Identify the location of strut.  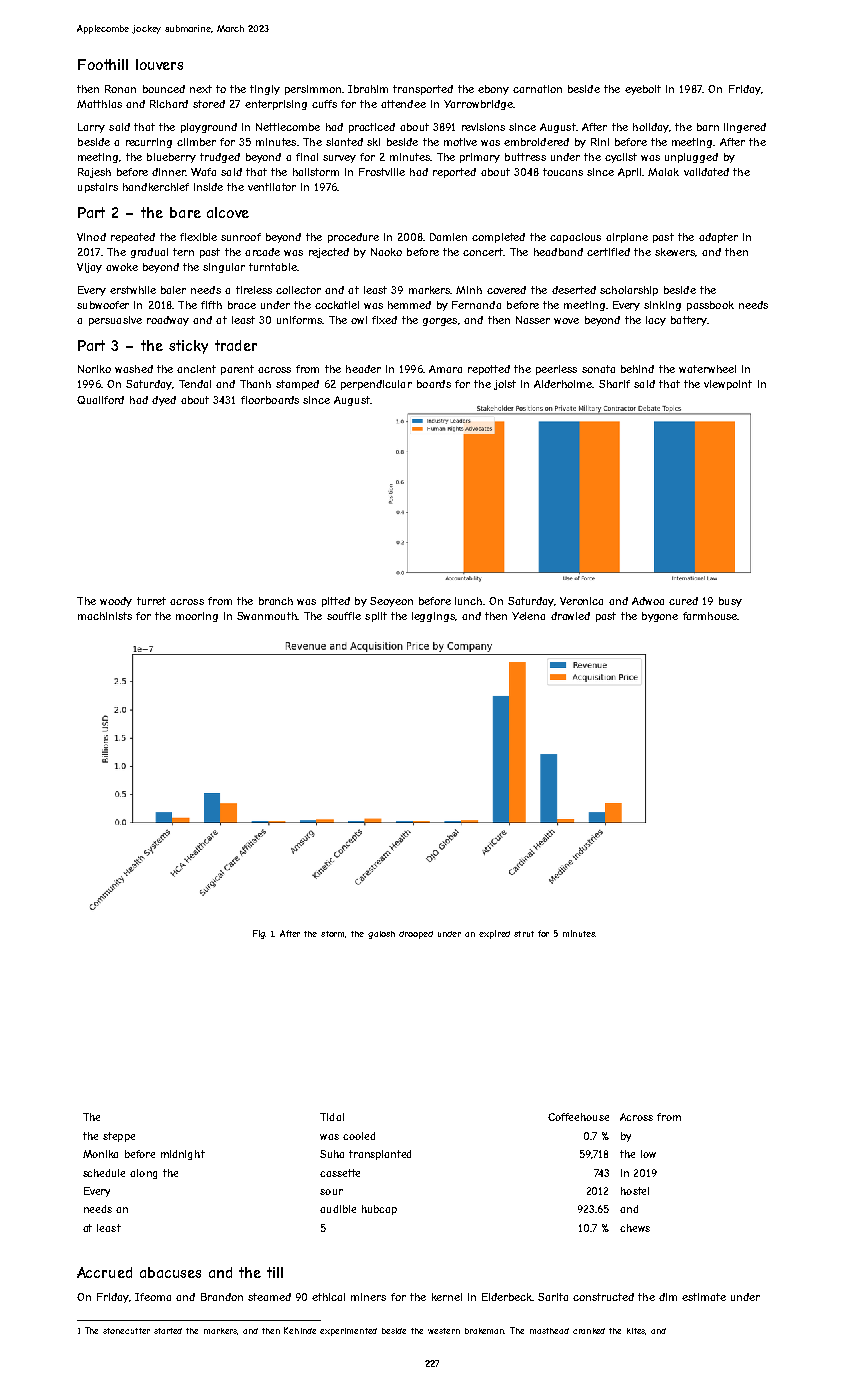
(524, 934).
